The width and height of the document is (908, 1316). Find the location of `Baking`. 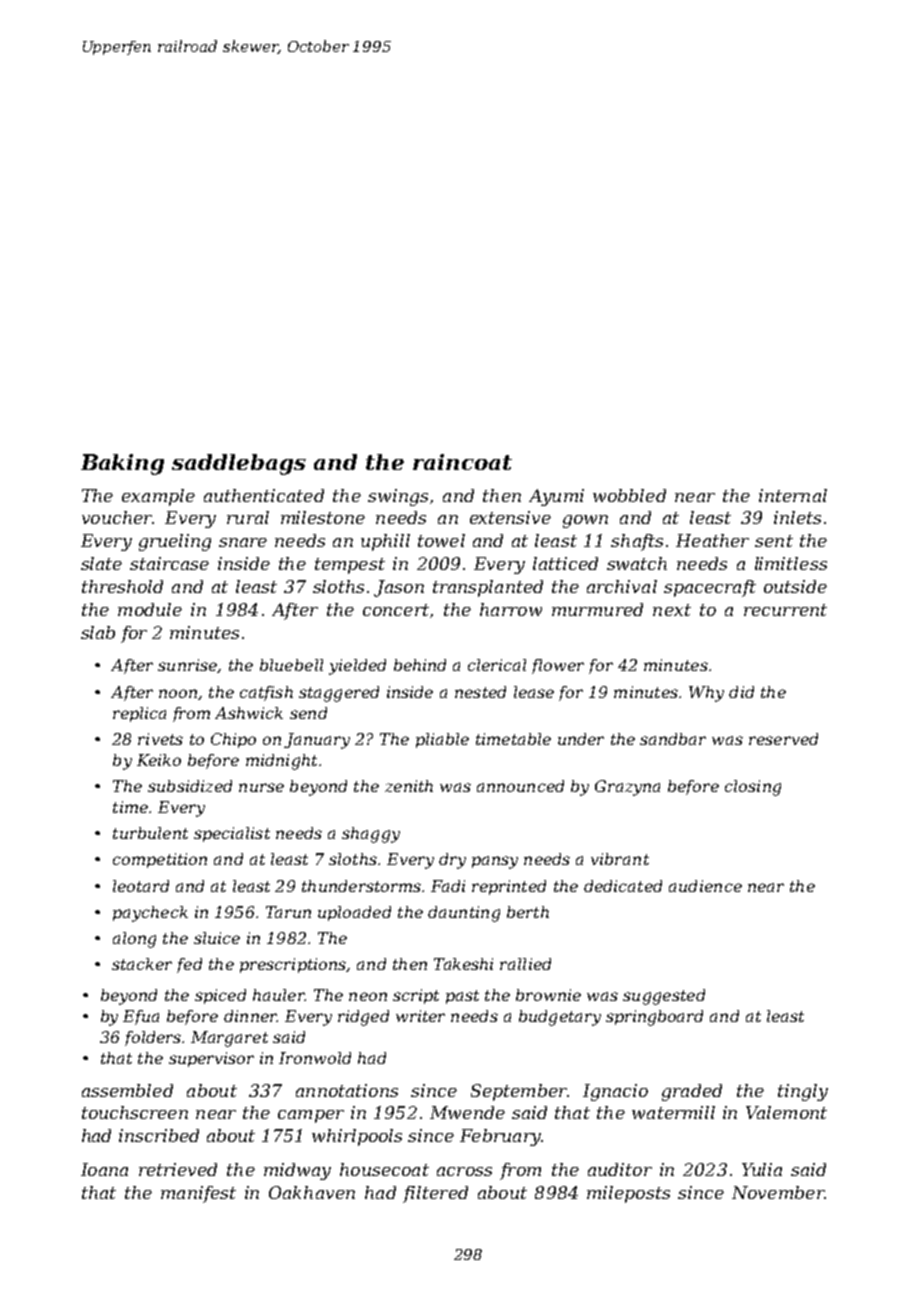

Baking is located at coordinates (122, 464).
